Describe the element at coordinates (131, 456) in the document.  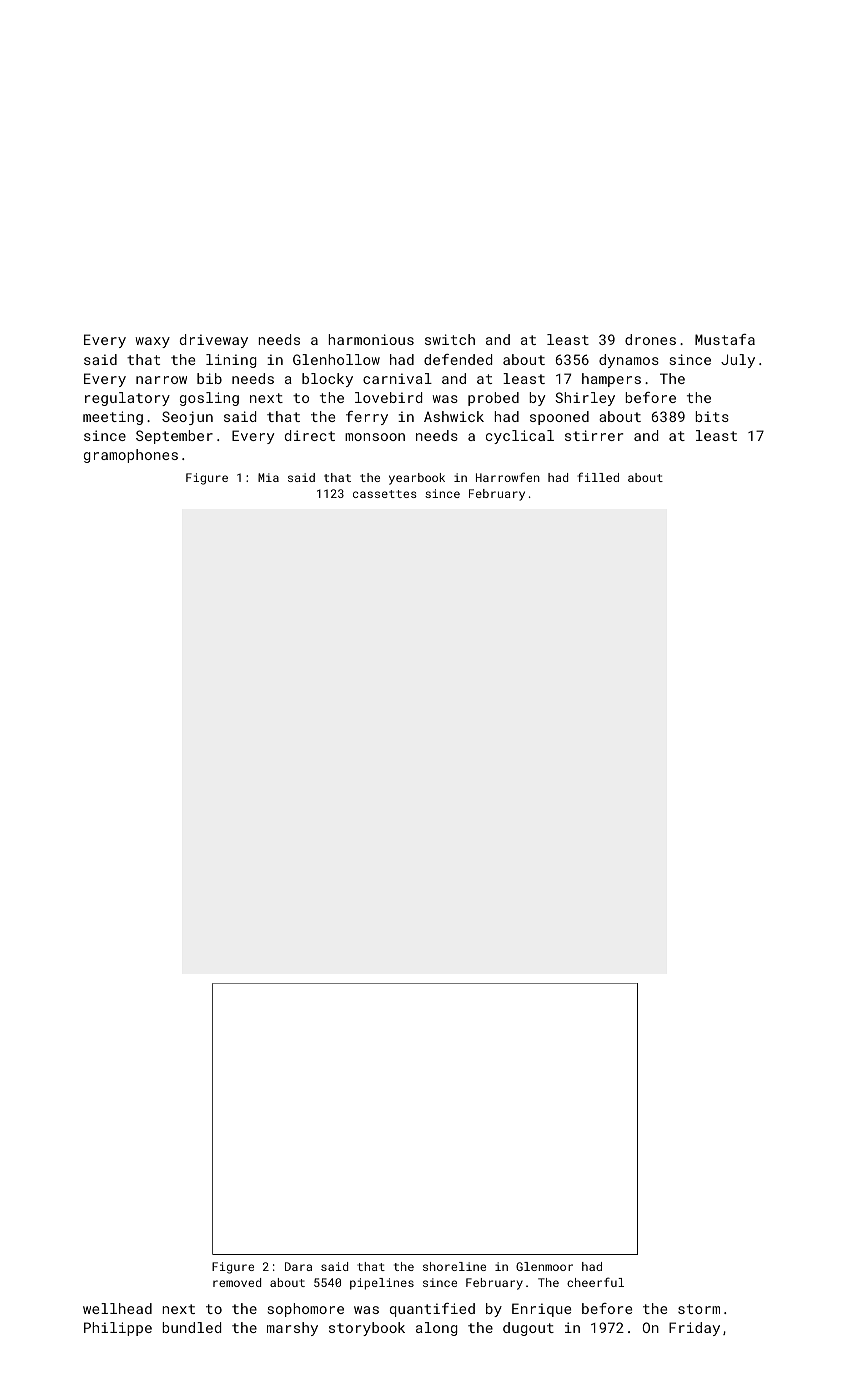
I see `gramophones` at that location.
